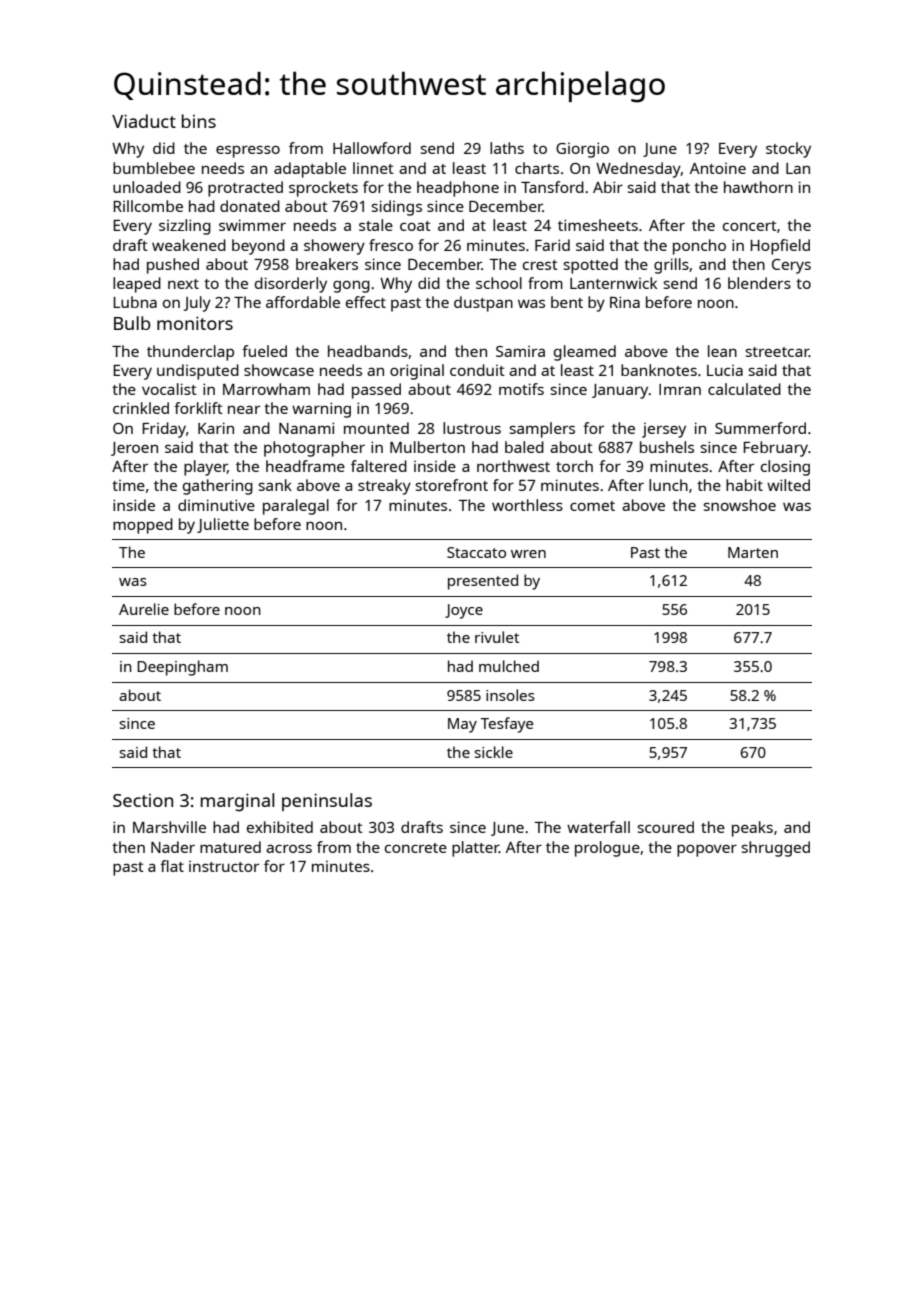  I want to click on Staccato, so click(476, 552).
